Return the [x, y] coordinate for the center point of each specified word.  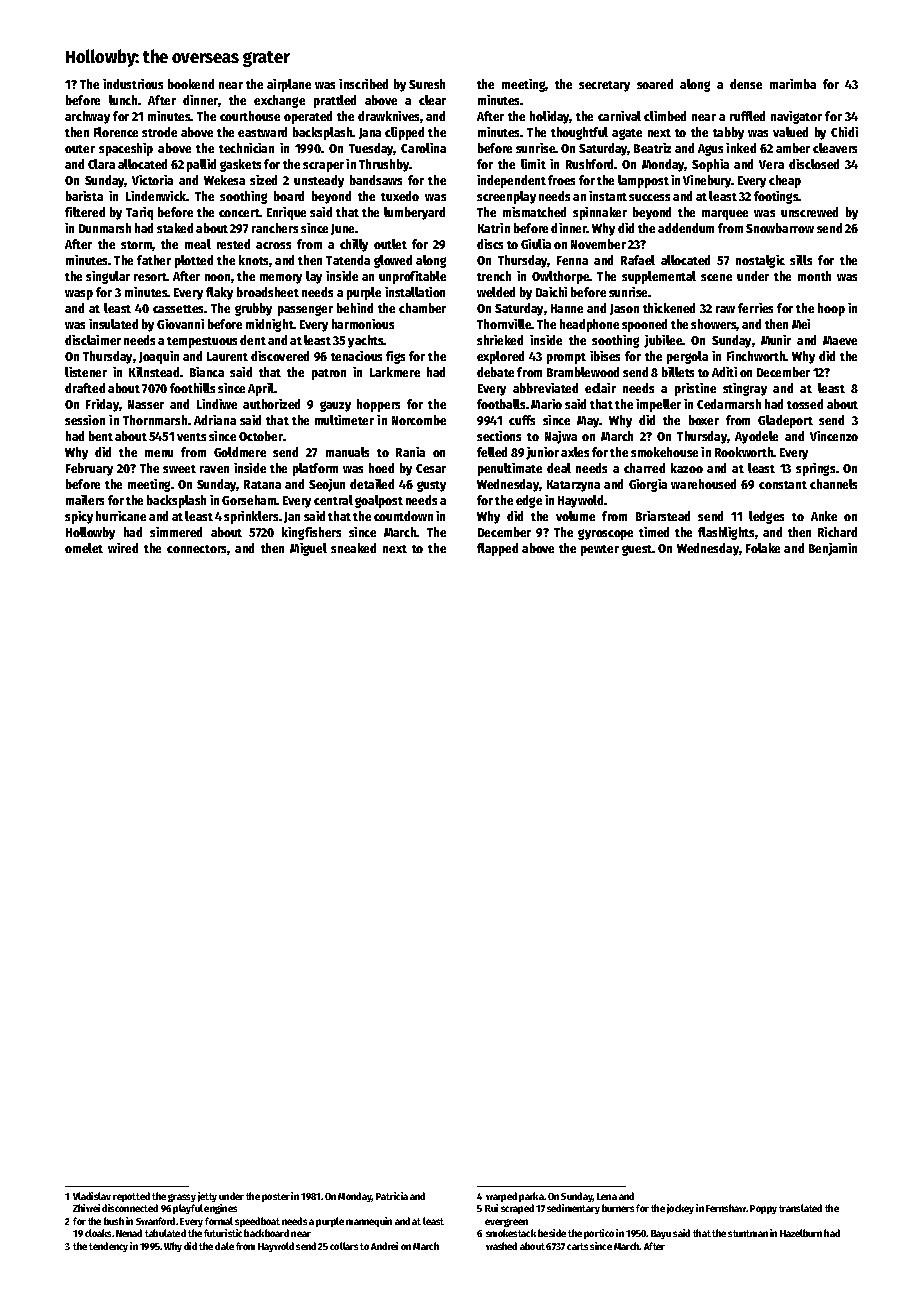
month [814, 276]
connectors [197, 550]
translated [800, 1208]
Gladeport [785, 421]
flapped [497, 549]
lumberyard [414, 213]
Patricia [392, 1196]
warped [501, 1197]
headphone [589, 325]
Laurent [227, 356]
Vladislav [92, 1196]
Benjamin [833, 549]
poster [276, 1197]
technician [246, 148]
